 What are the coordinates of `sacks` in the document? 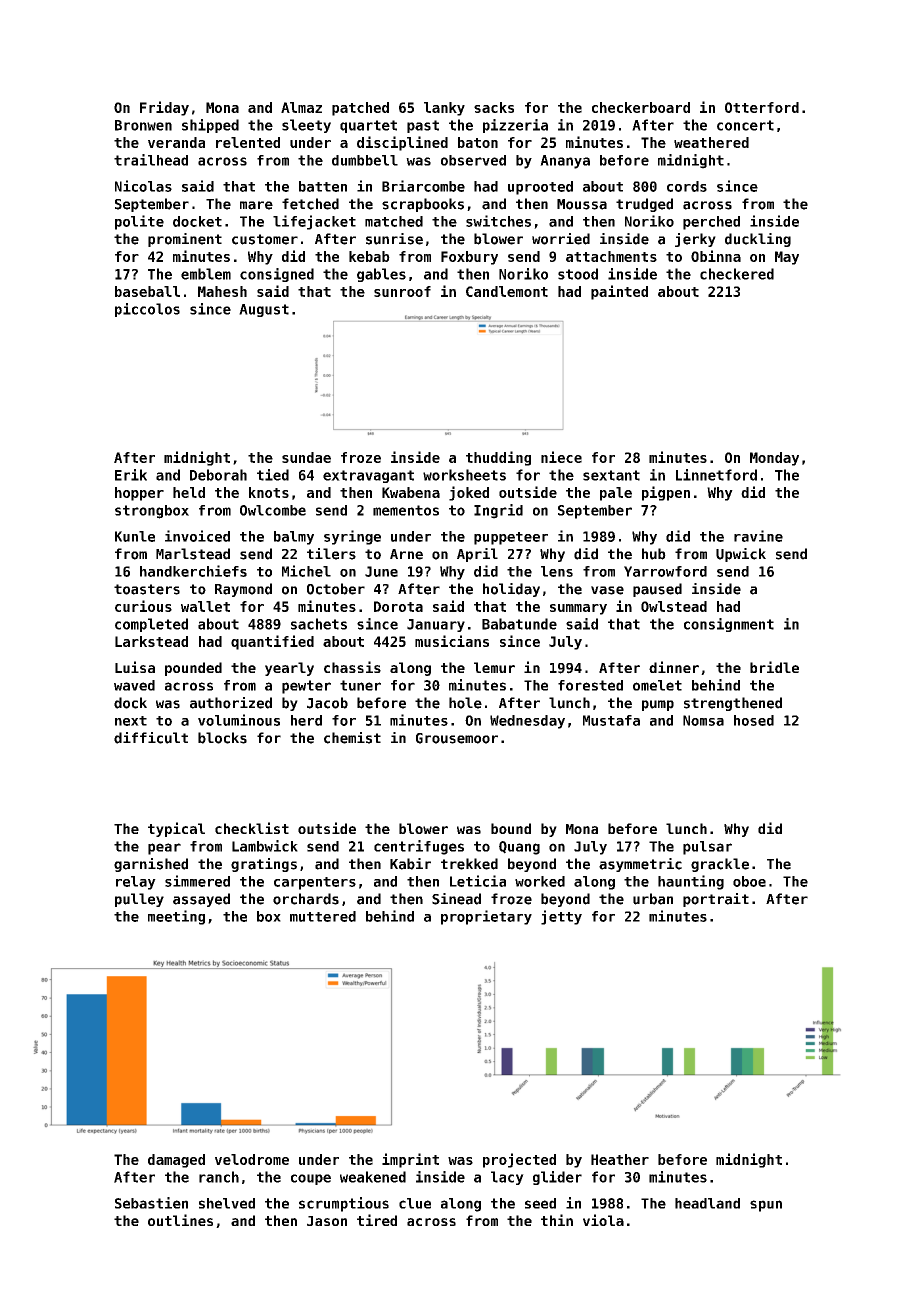 It's located at (494, 107).
